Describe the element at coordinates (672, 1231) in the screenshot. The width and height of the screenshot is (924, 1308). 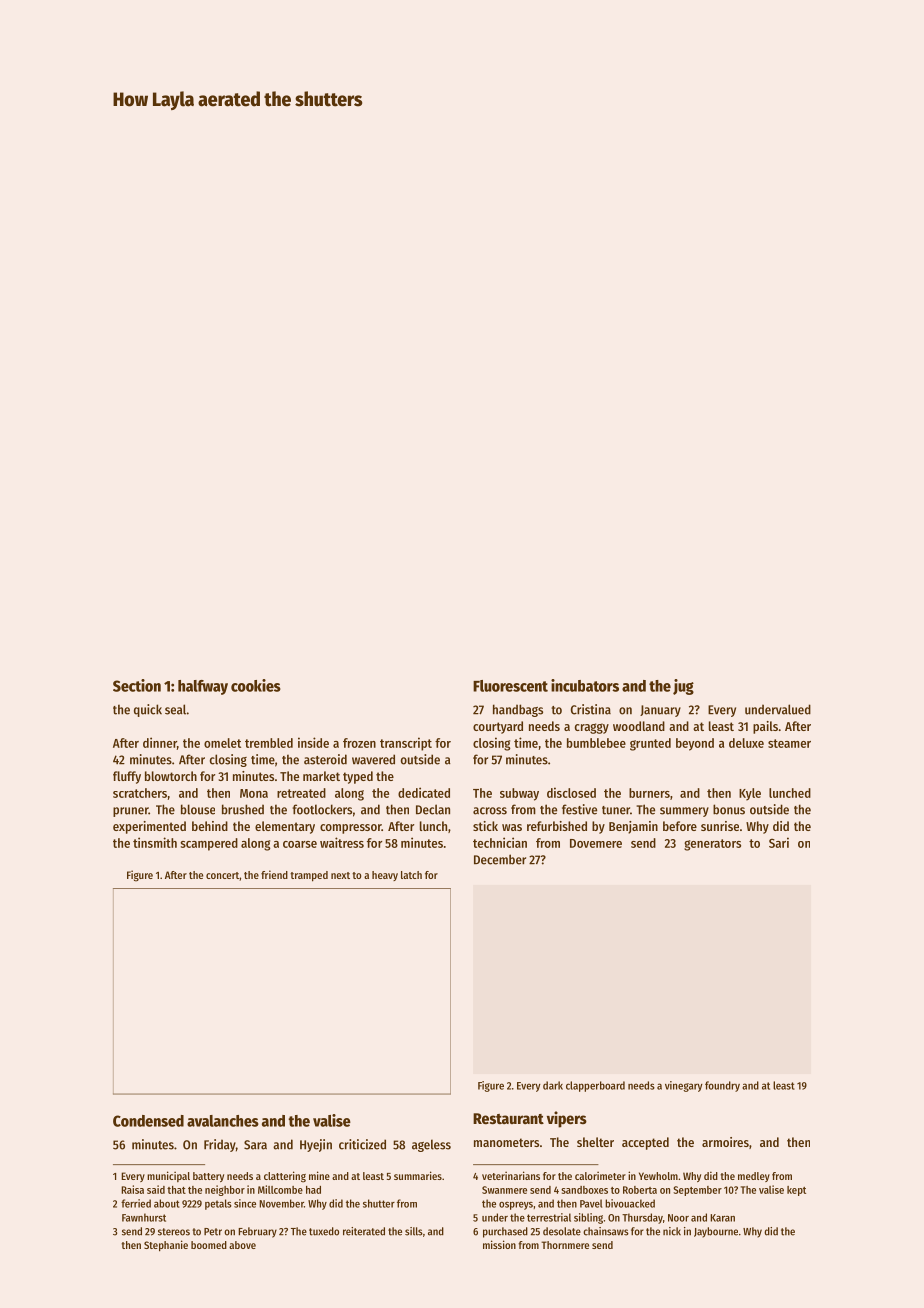
I see `nick` at that location.
